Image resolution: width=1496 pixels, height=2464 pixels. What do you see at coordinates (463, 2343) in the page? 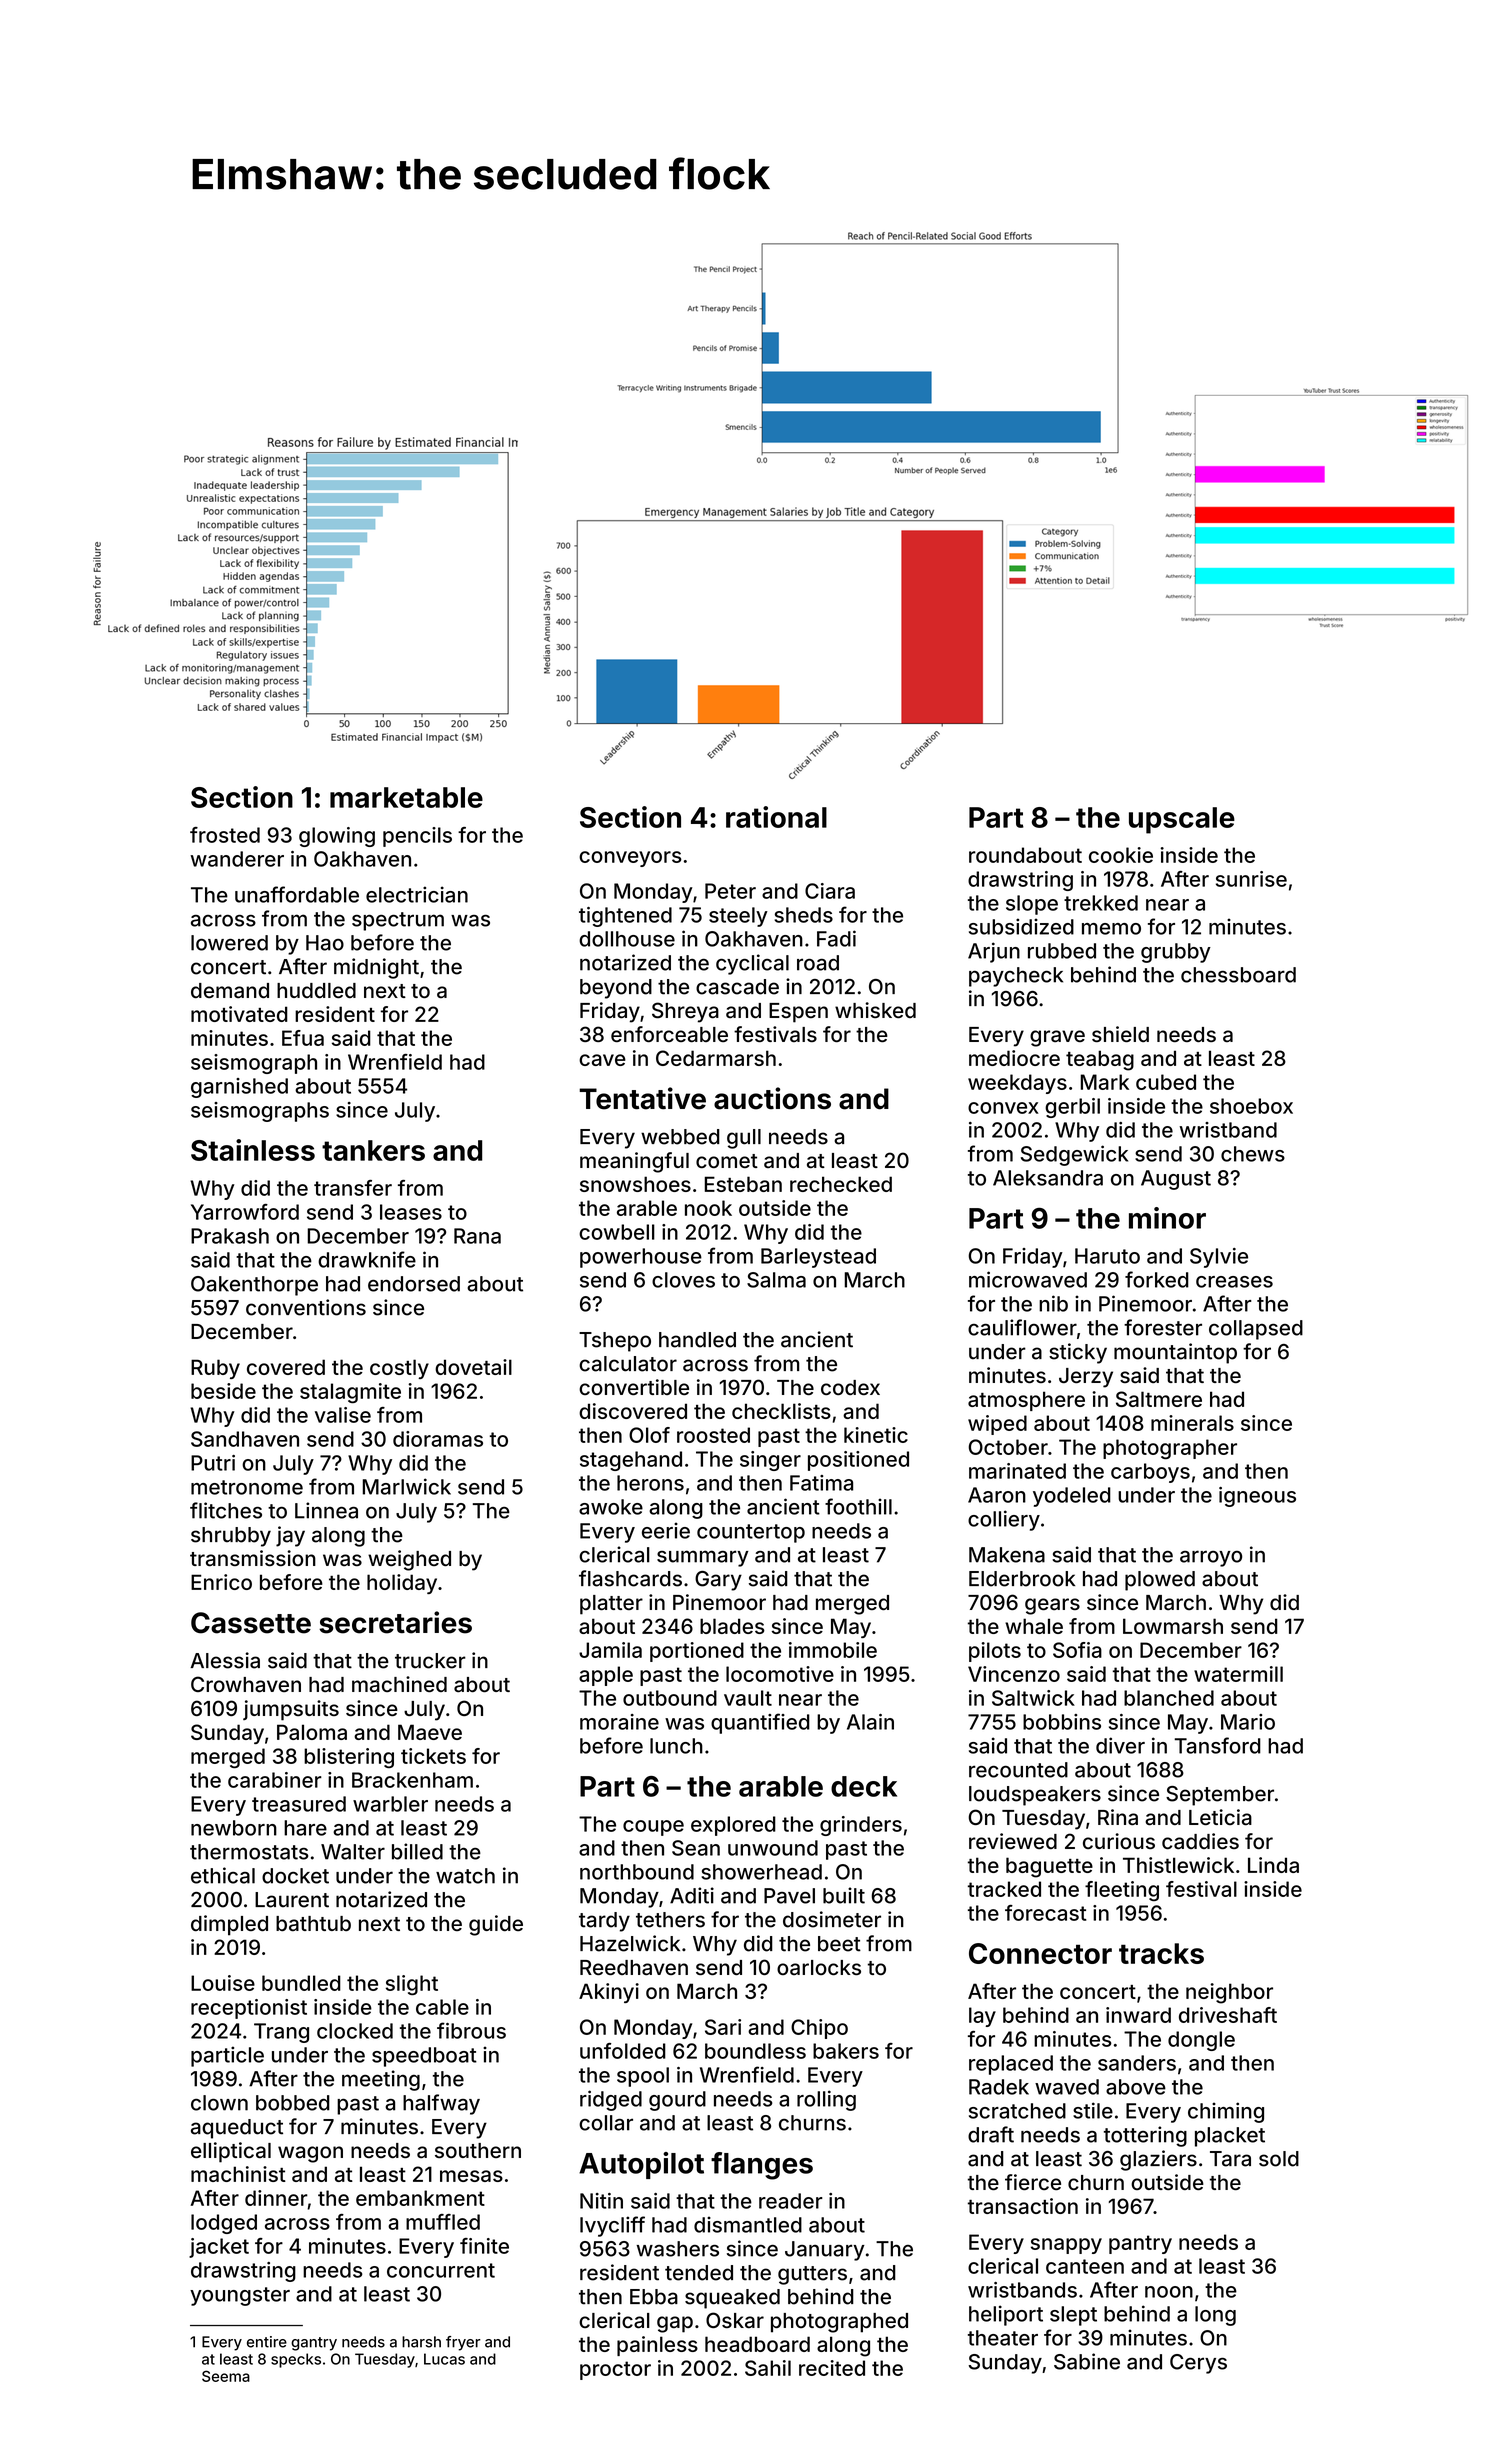
I see `fryer` at bounding box center [463, 2343].
